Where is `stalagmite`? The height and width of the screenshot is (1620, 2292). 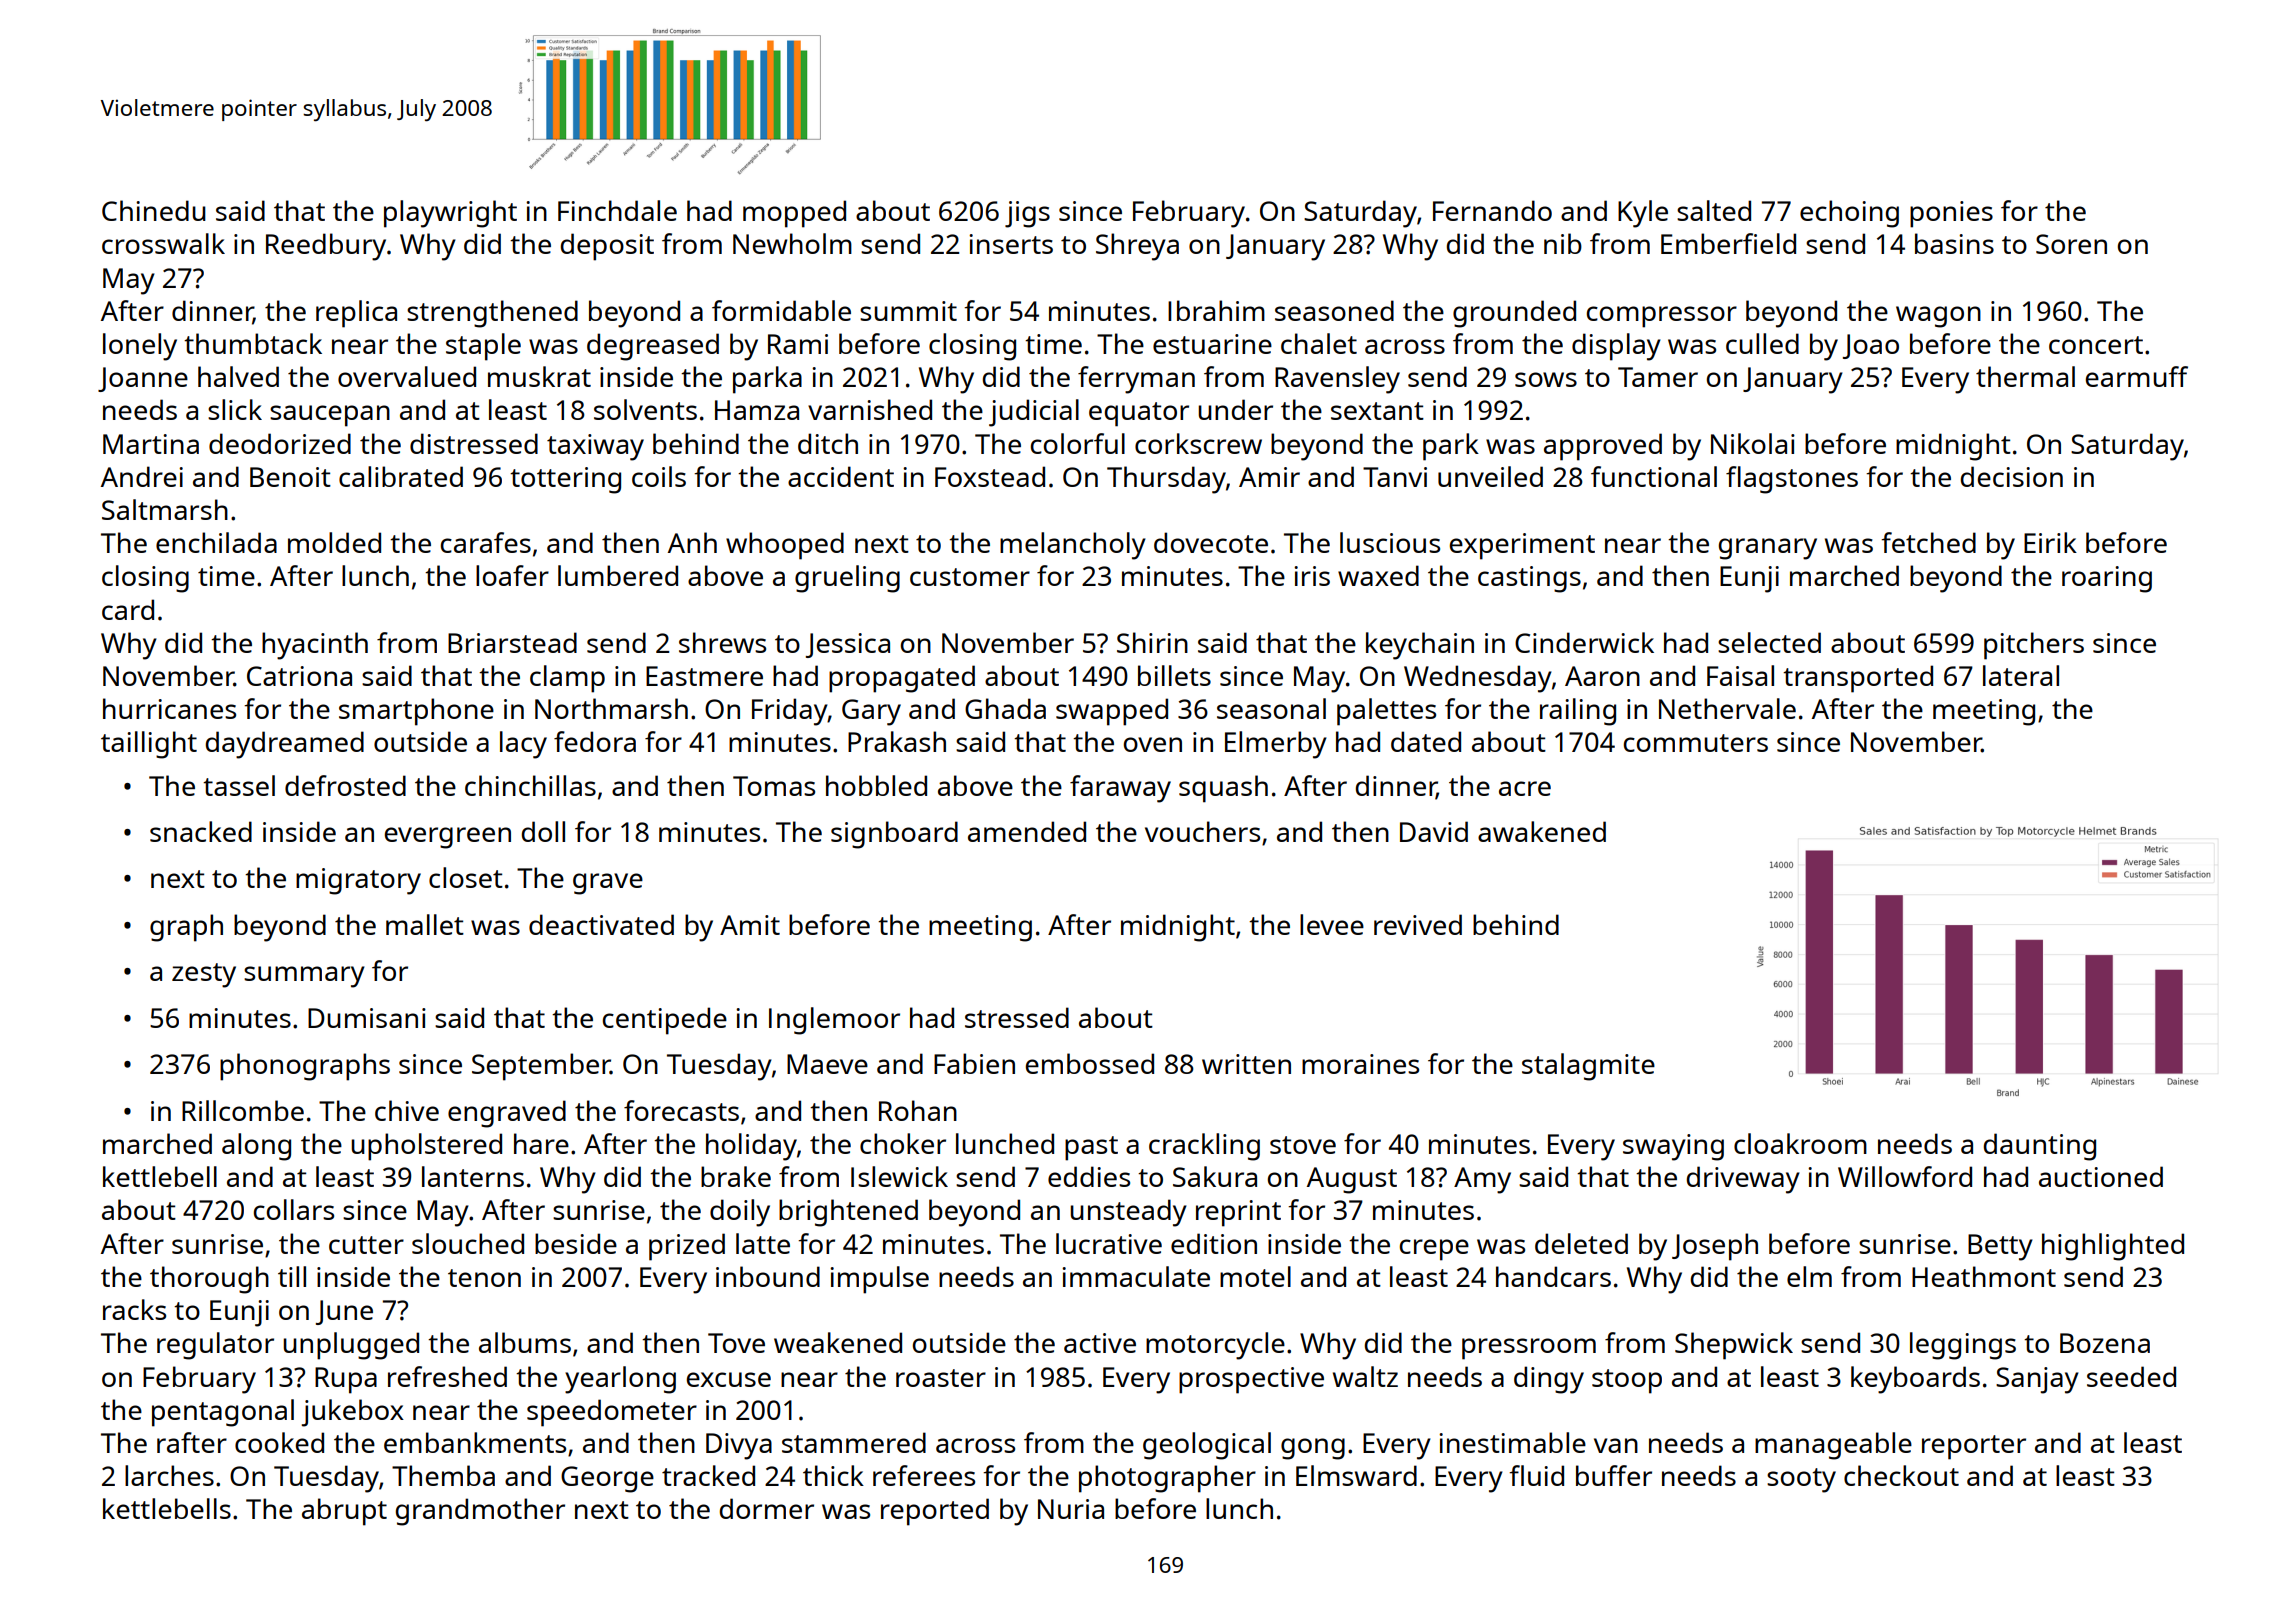
stalagmite is located at coordinates (1588, 1067).
